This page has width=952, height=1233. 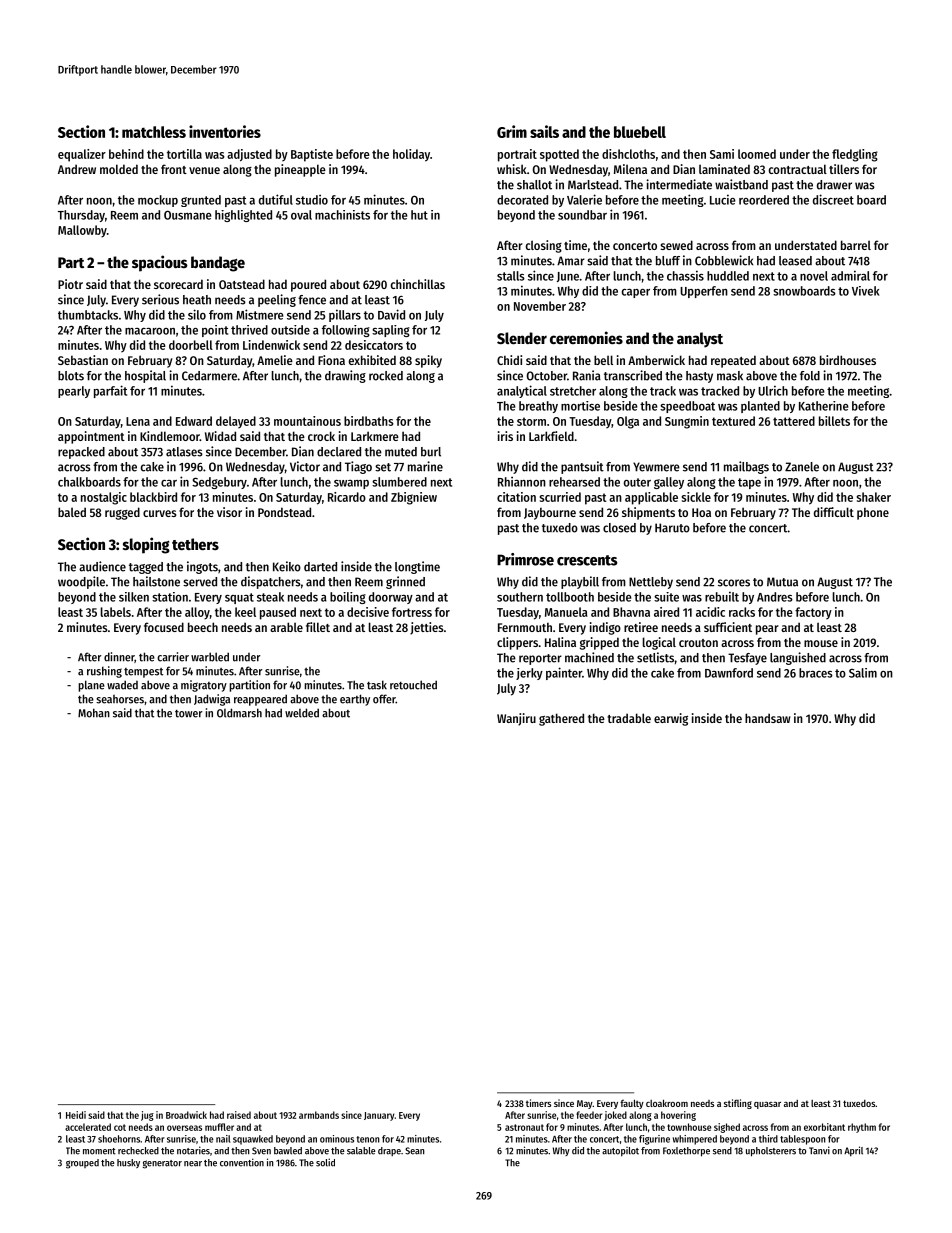 I want to click on southern, so click(x=520, y=597).
